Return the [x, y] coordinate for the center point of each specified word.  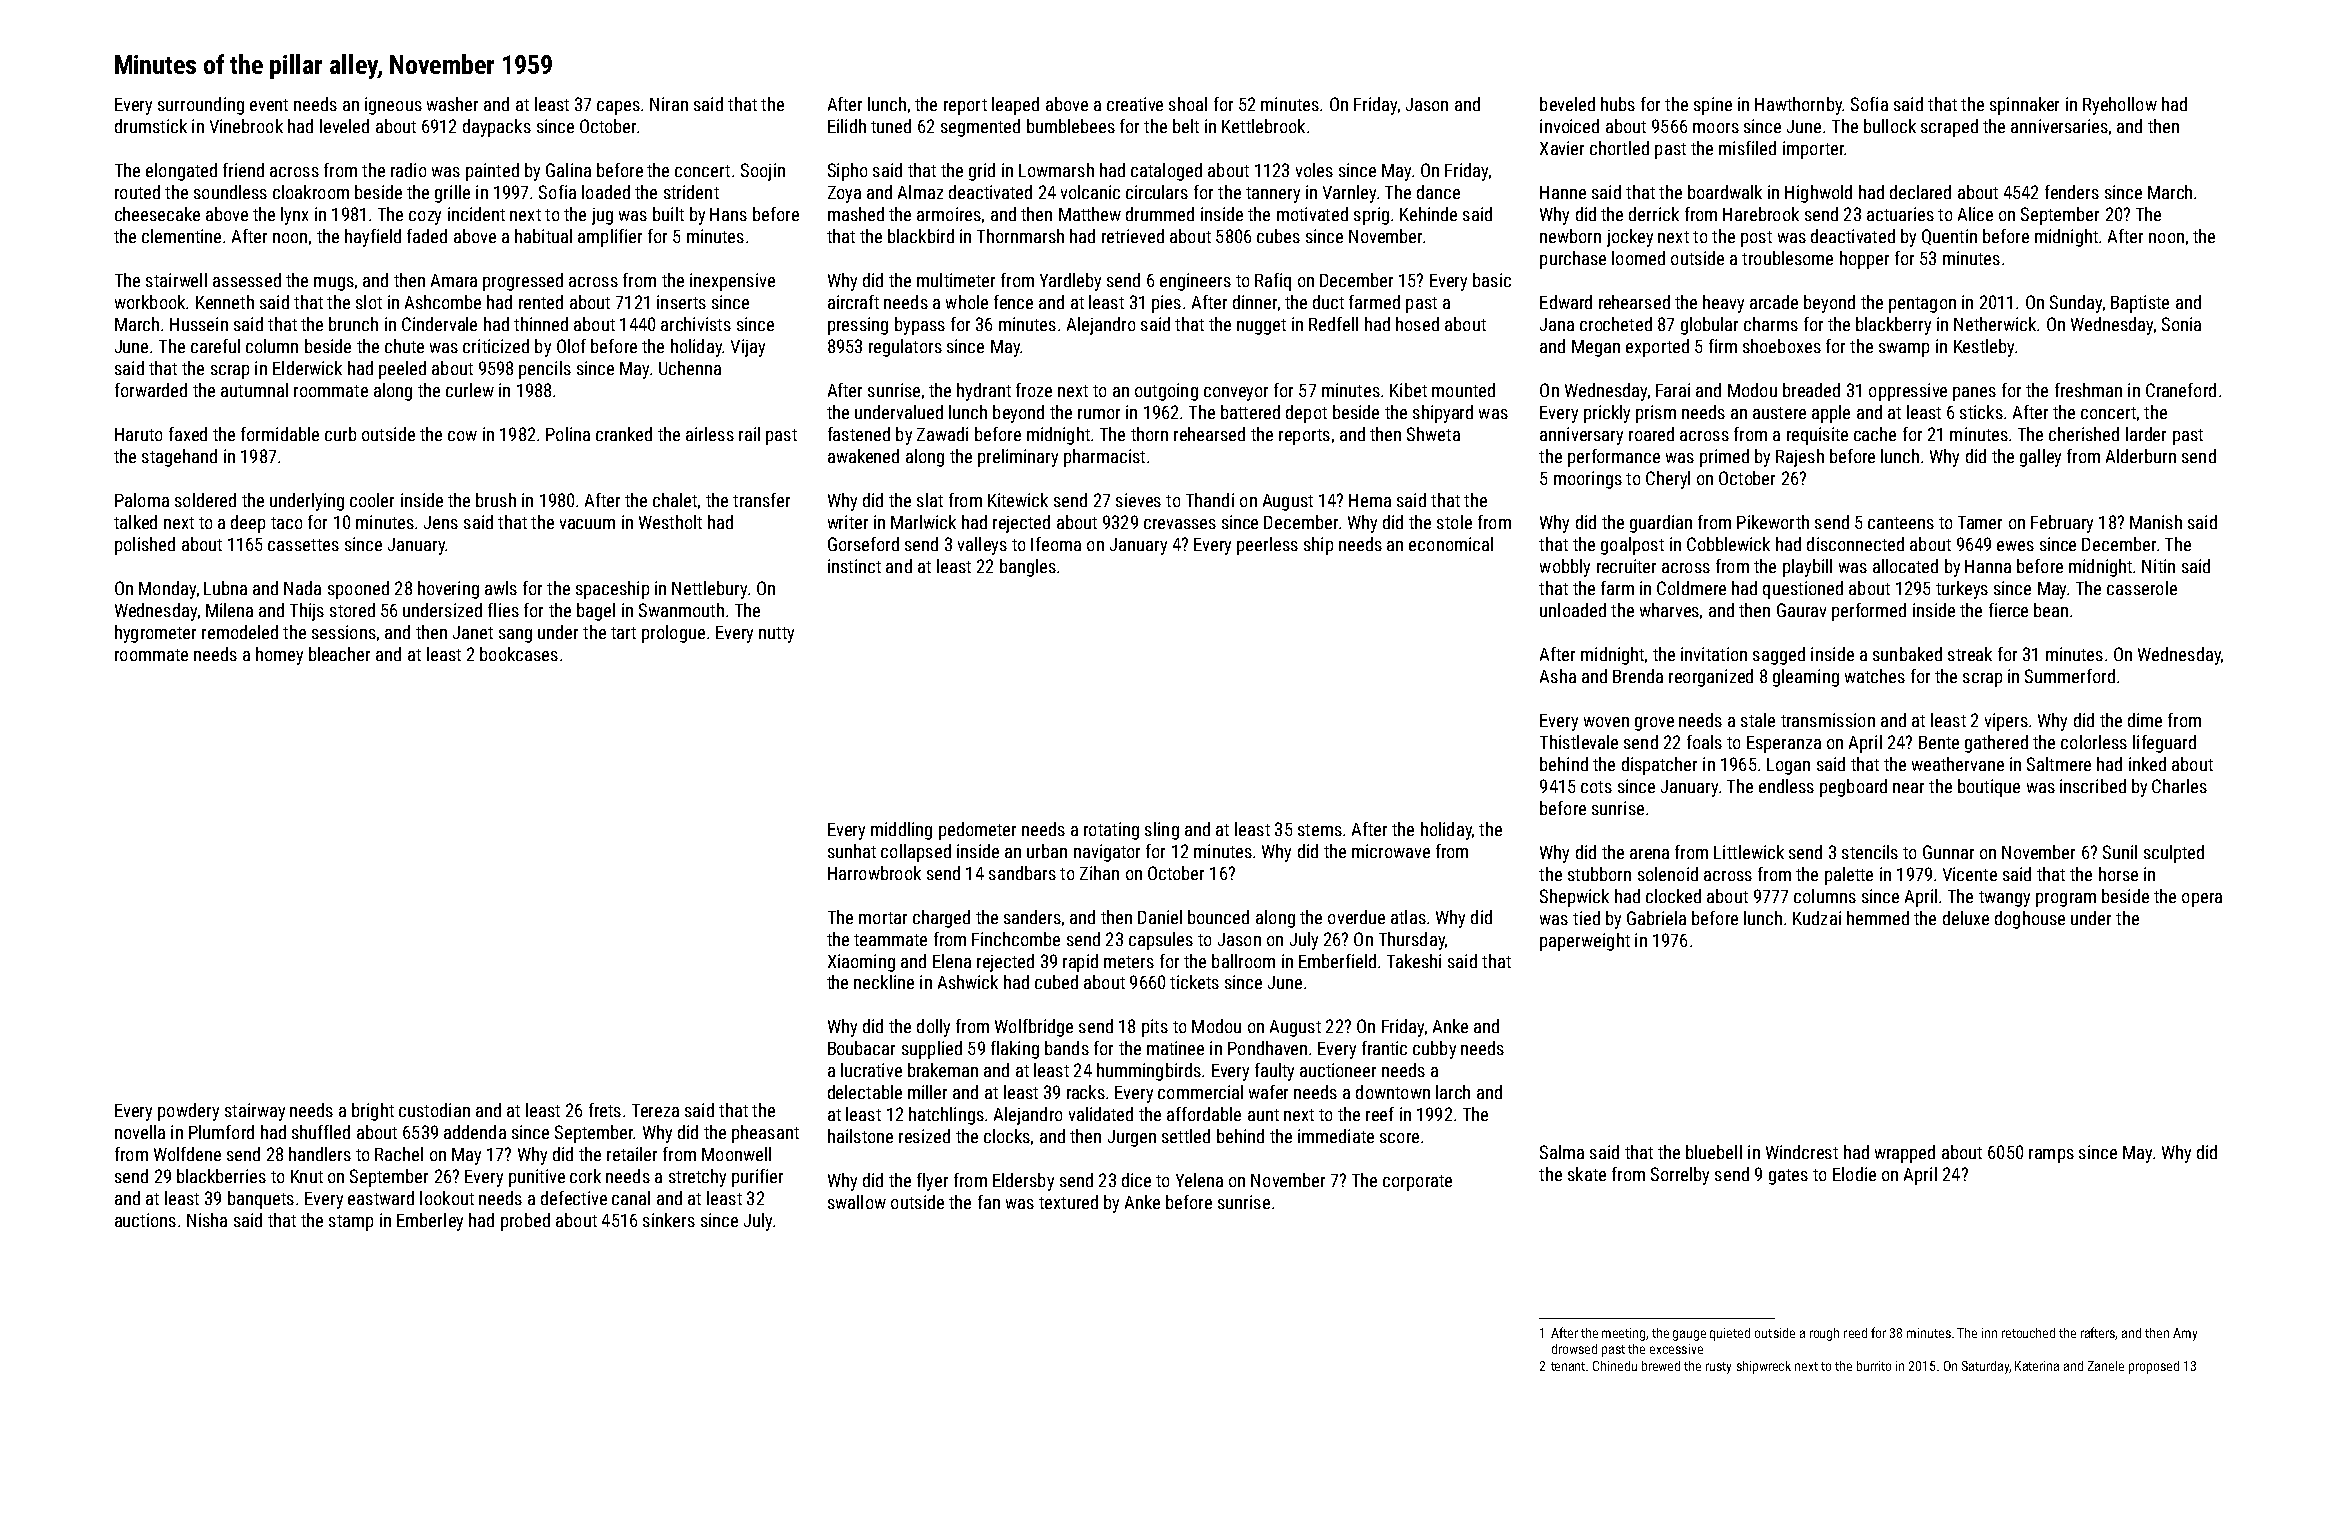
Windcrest [1802, 1152]
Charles [2179, 786]
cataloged [1166, 172]
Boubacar [861, 1048]
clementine [181, 236]
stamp [351, 1223]
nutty [776, 635]
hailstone [860, 1136]
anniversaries [2059, 126]
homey [279, 656]
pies [1166, 304]
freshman [2088, 390]
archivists [696, 324]
